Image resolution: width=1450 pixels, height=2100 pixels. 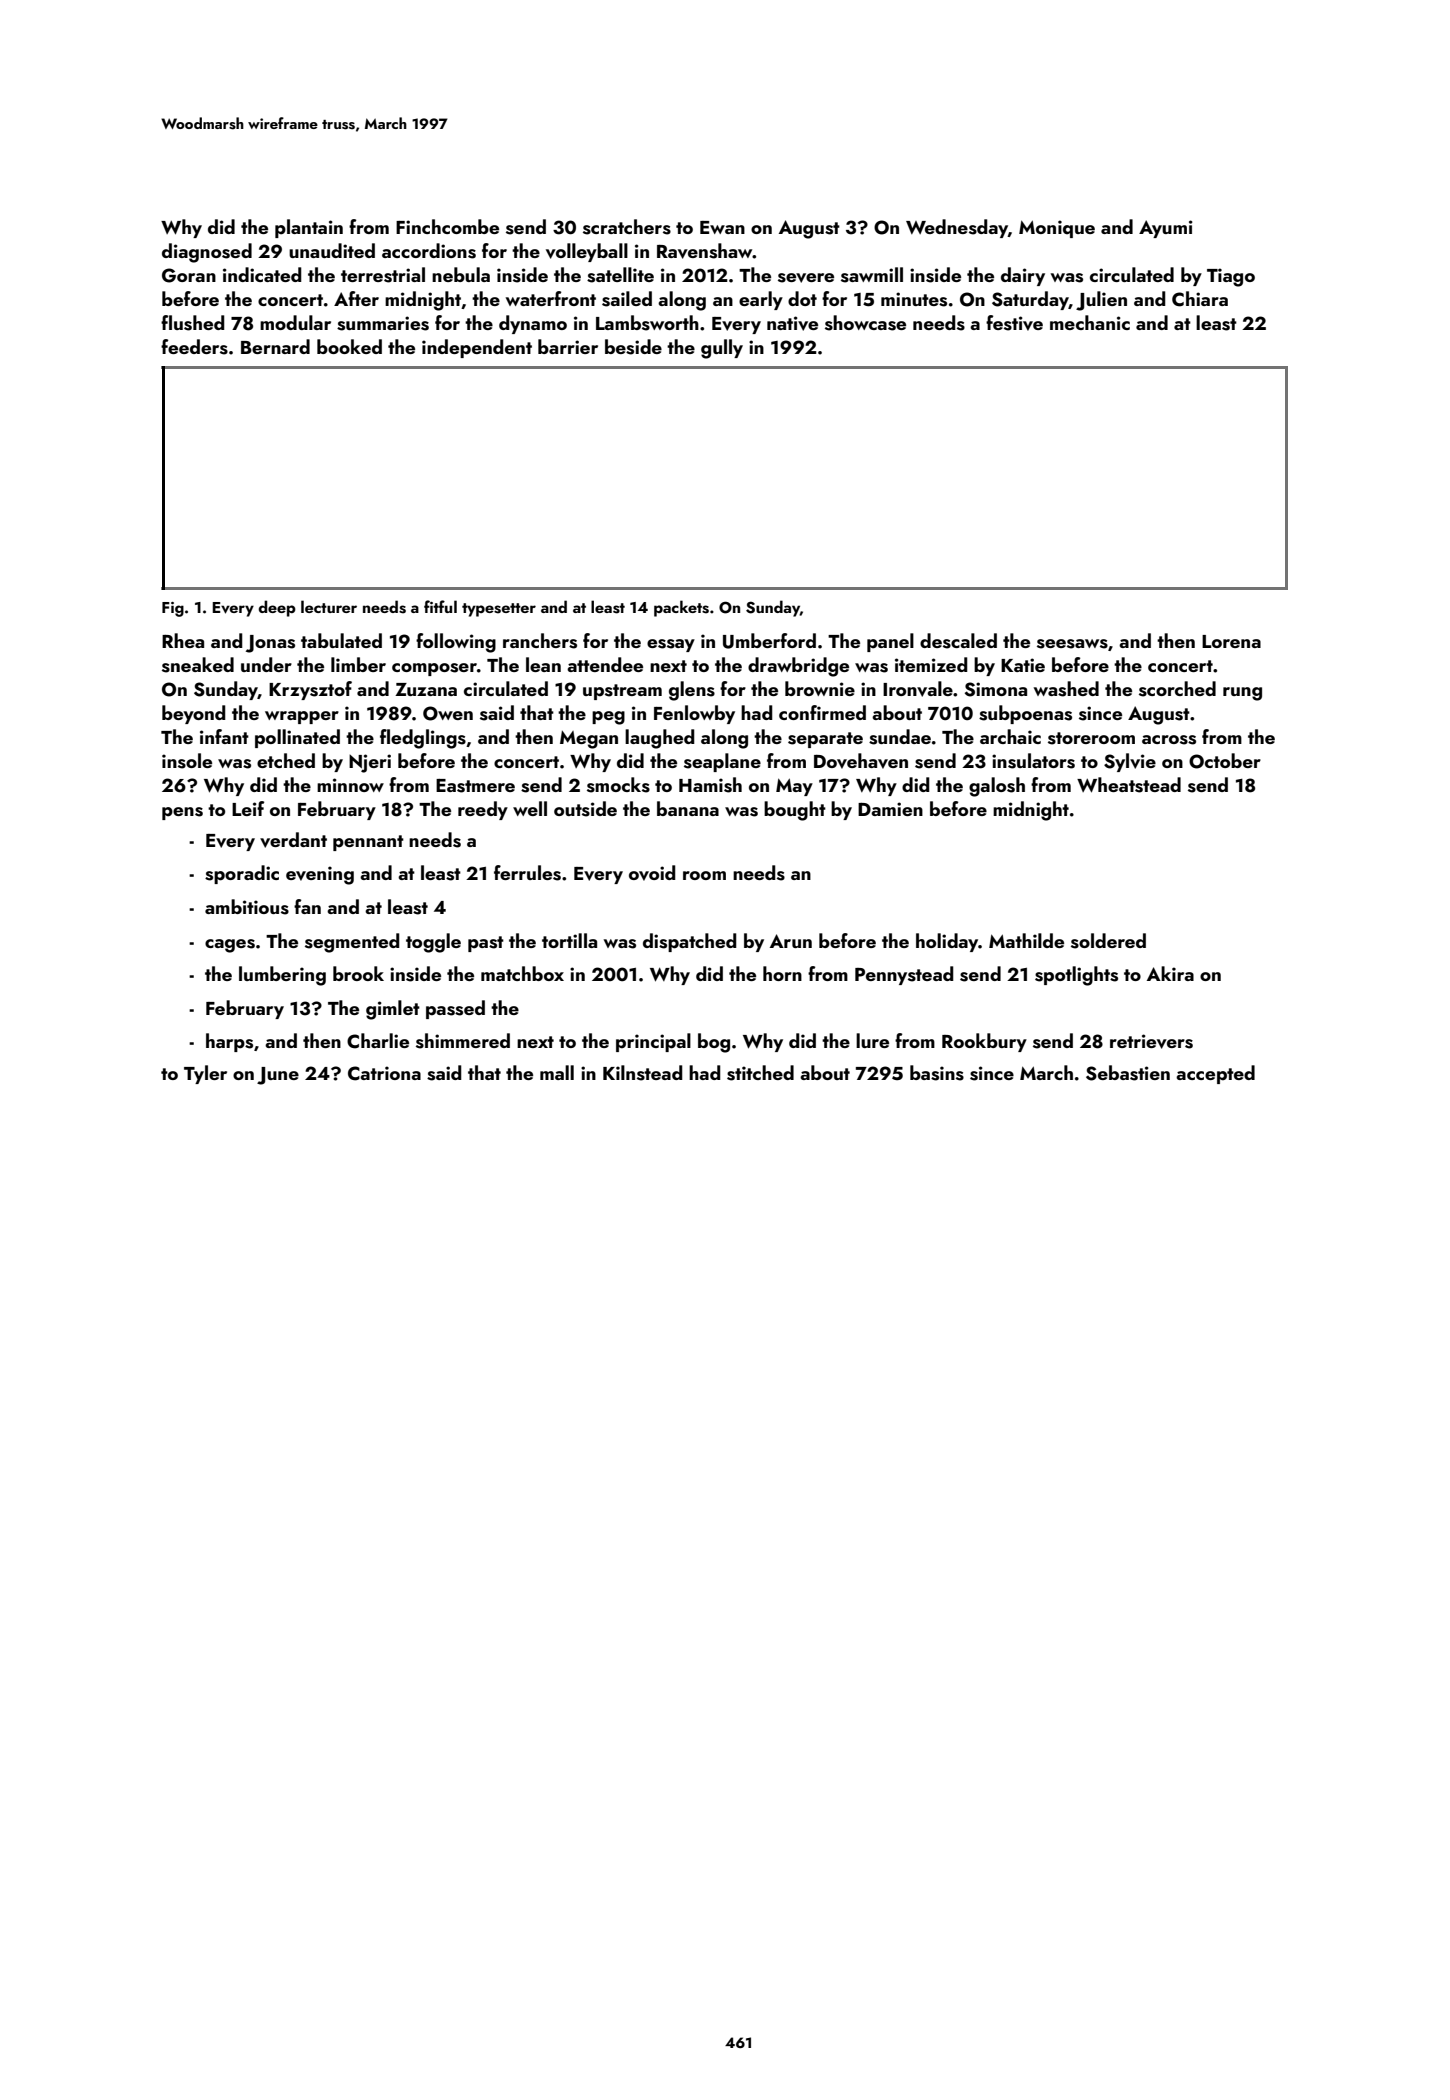 I want to click on Akira, so click(x=1170, y=973).
